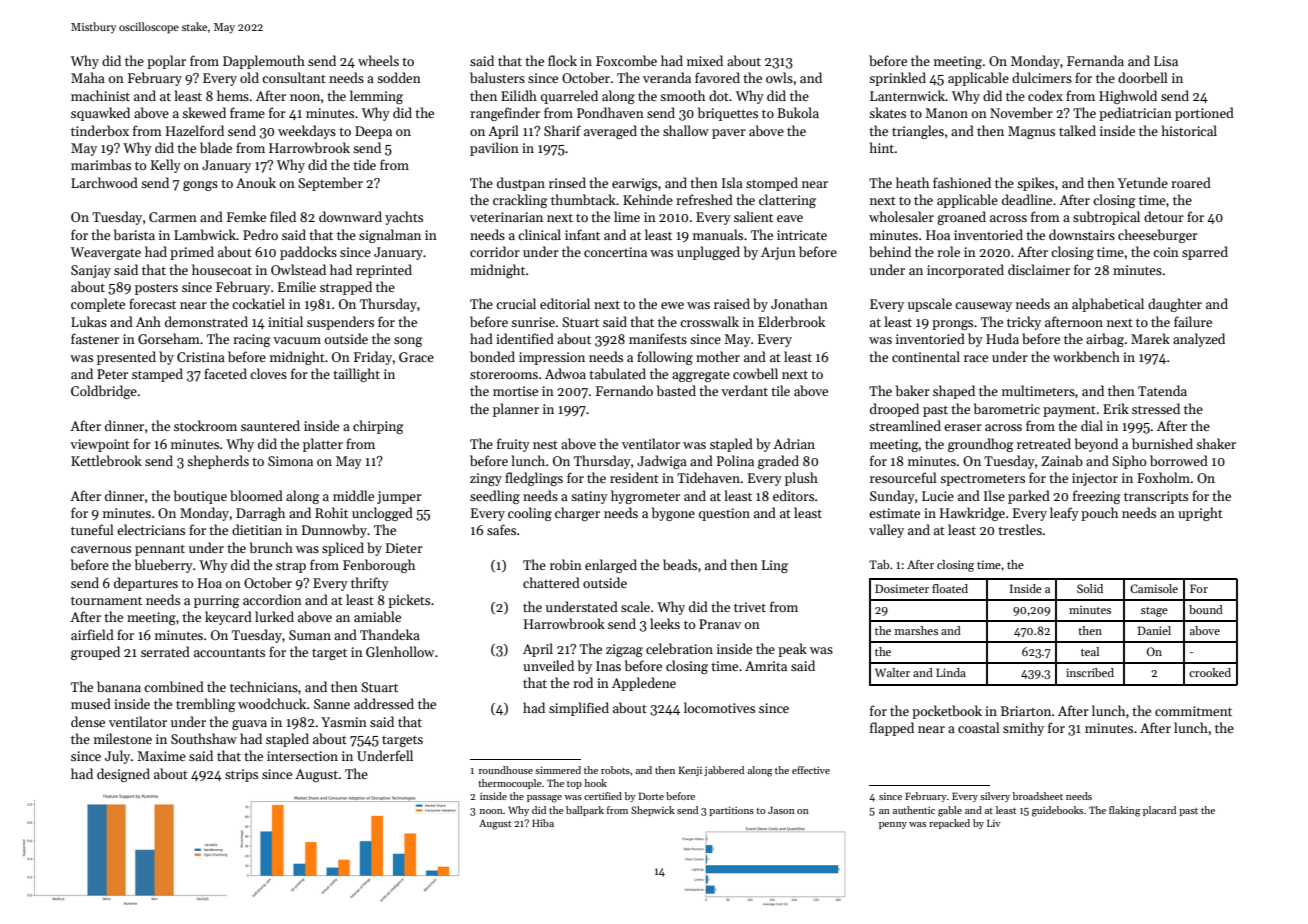 This image has width=1308, height=924. I want to click on viewpoint, so click(100, 445).
